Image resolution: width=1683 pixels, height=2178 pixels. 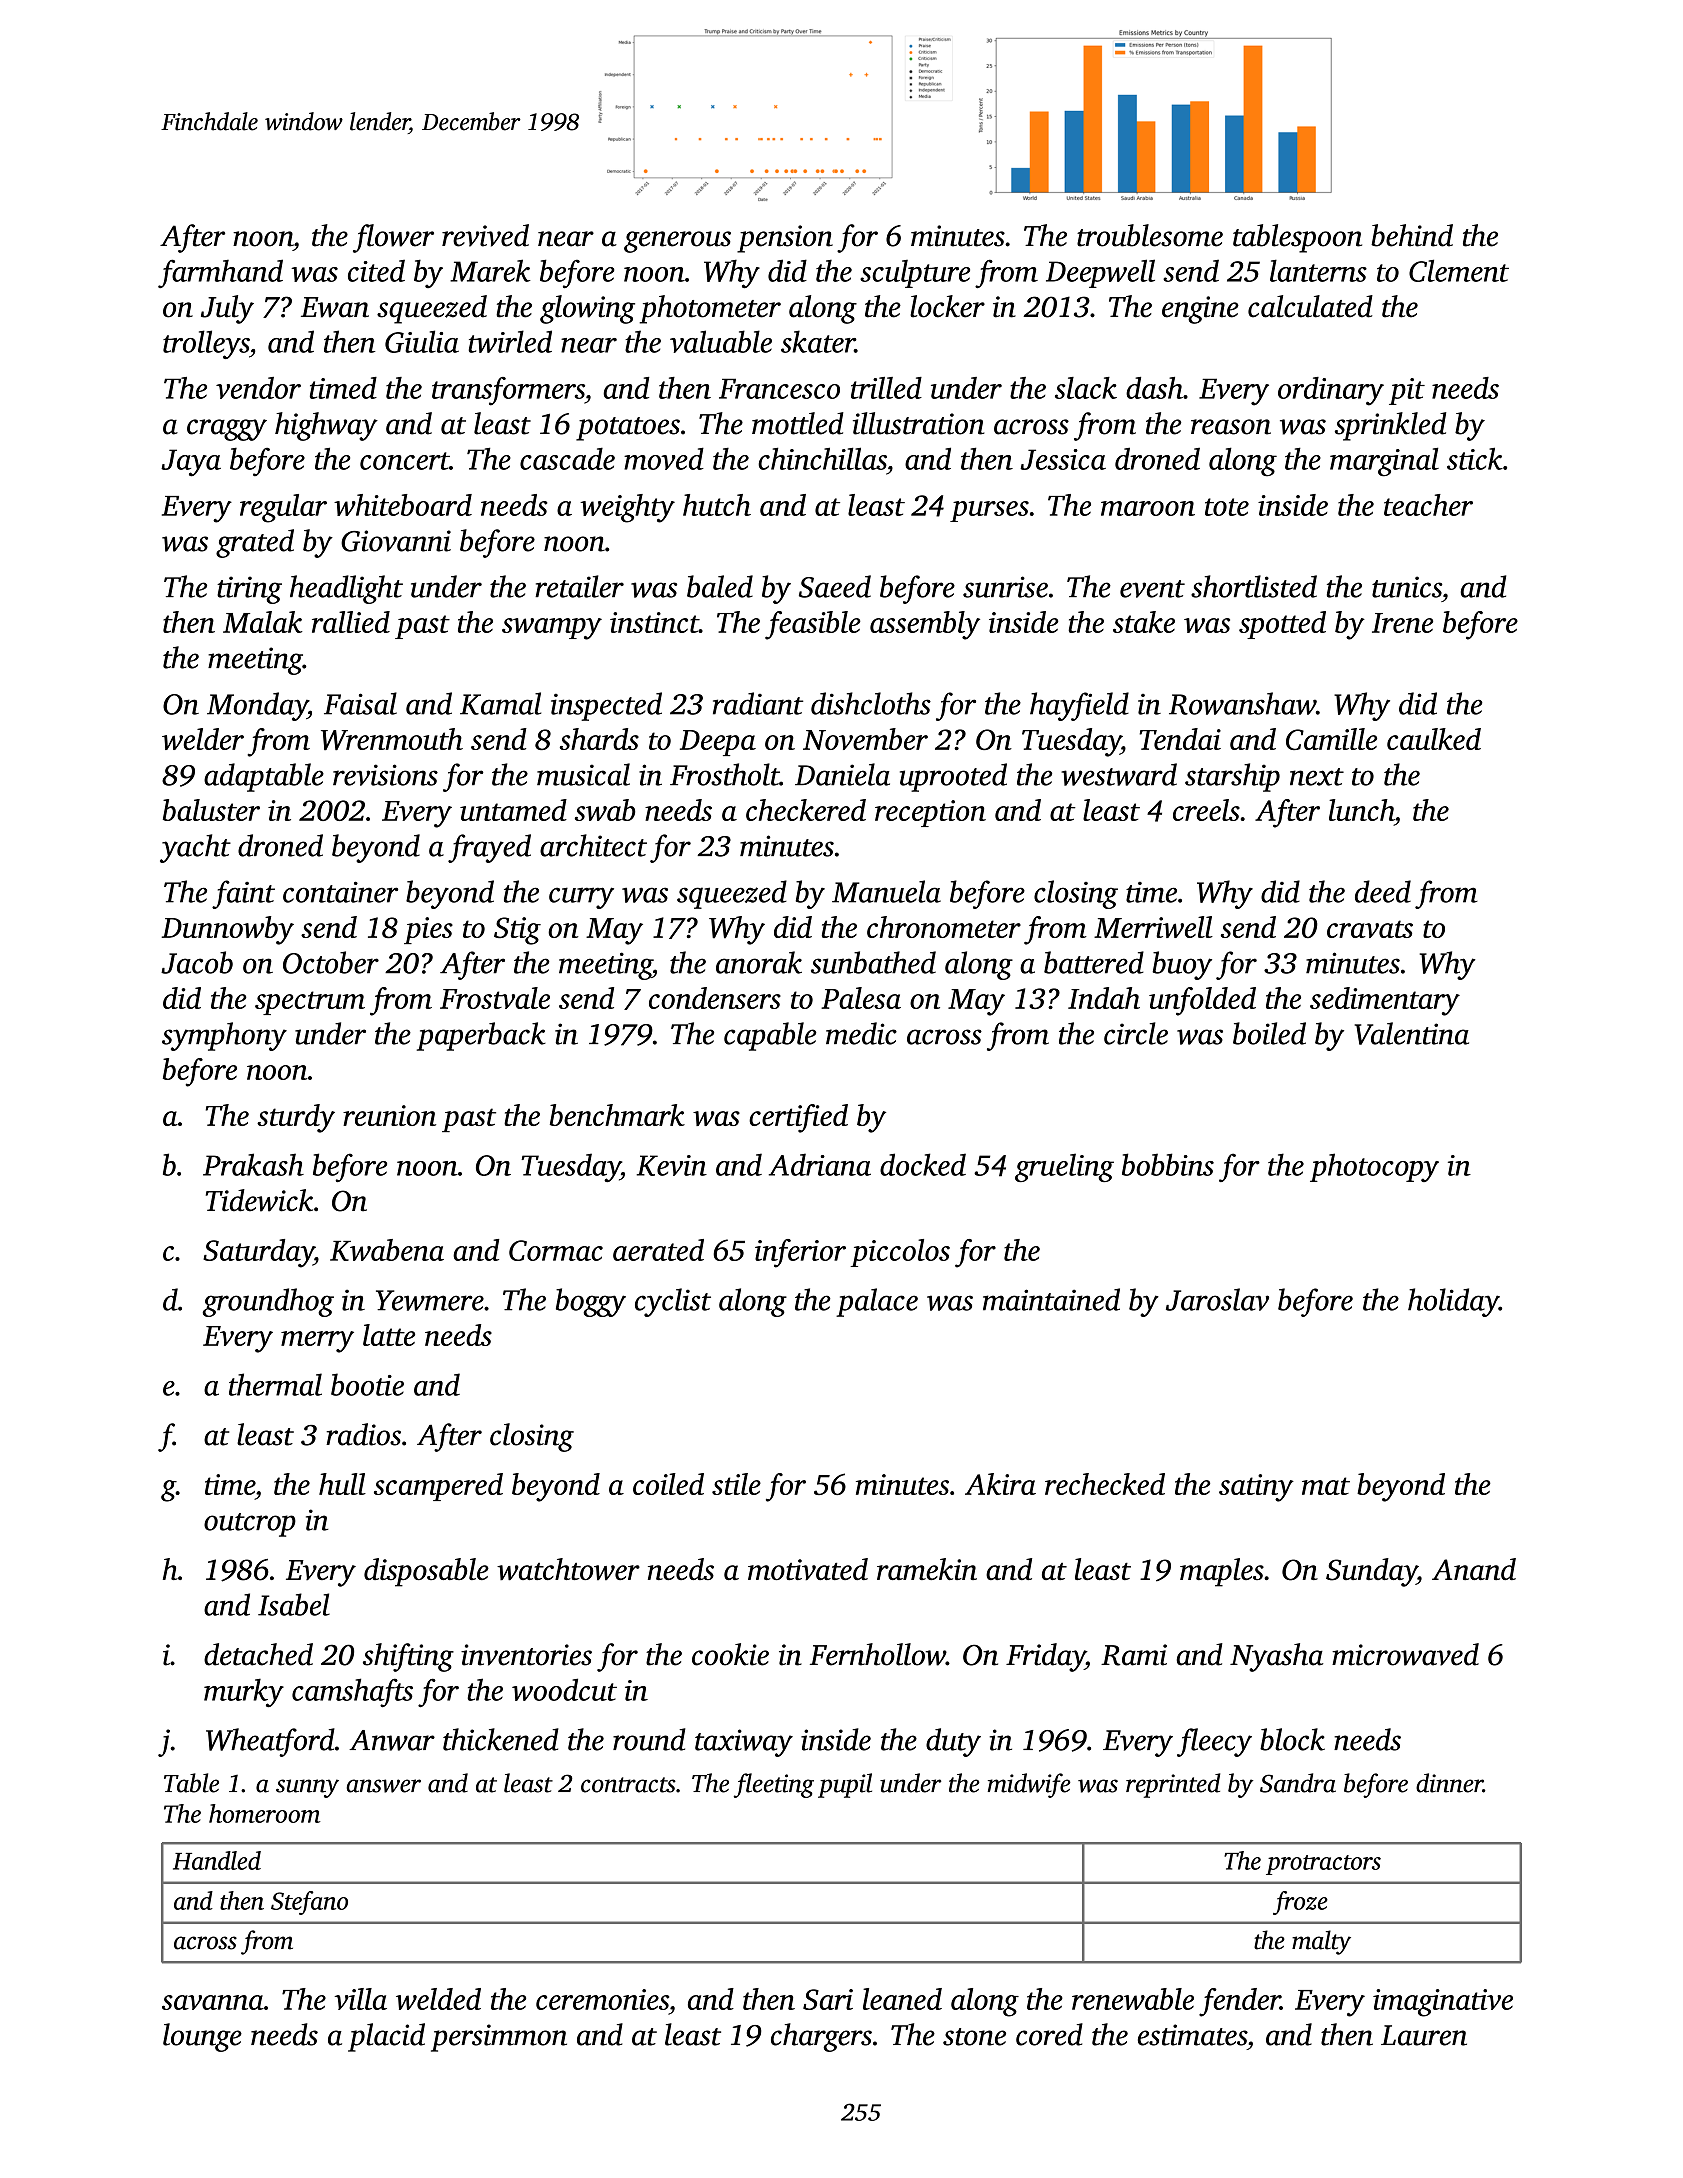 What do you see at coordinates (1100, 273) in the screenshot?
I see `Deepwell` at bounding box center [1100, 273].
